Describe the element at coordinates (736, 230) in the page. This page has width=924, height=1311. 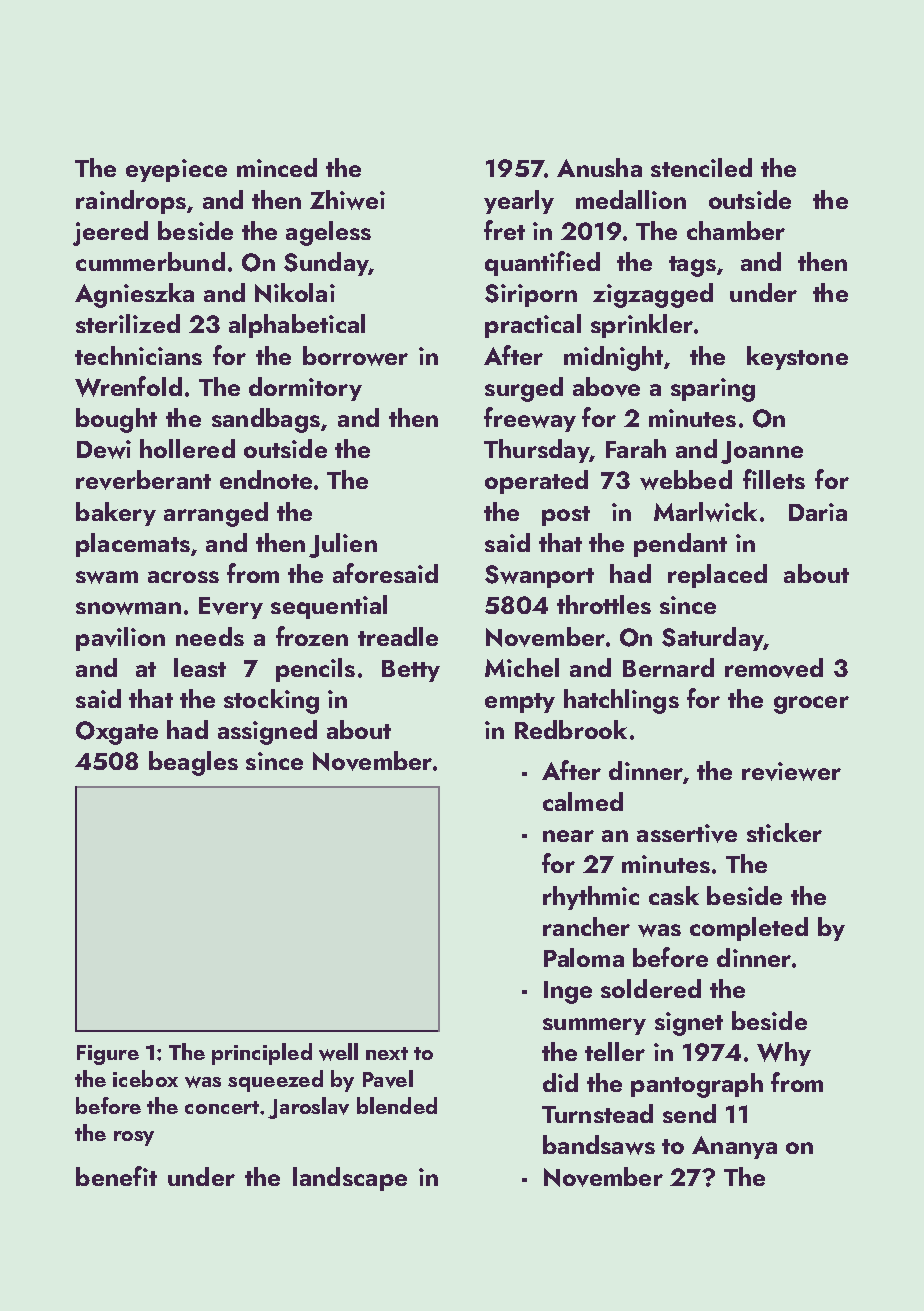
I see `chamber` at that location.
